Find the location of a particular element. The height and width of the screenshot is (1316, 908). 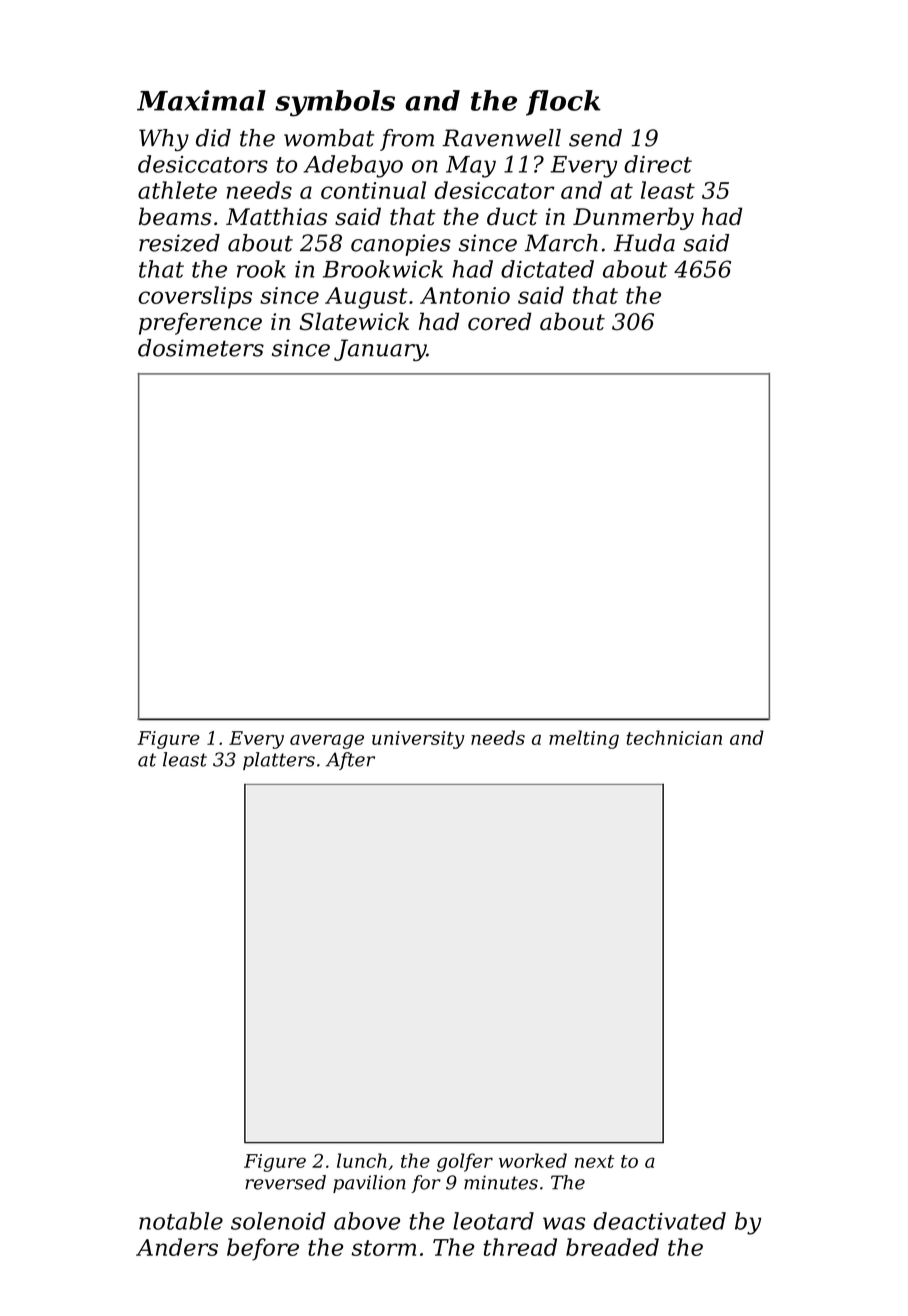

August is located at coordinates (366, 298).
